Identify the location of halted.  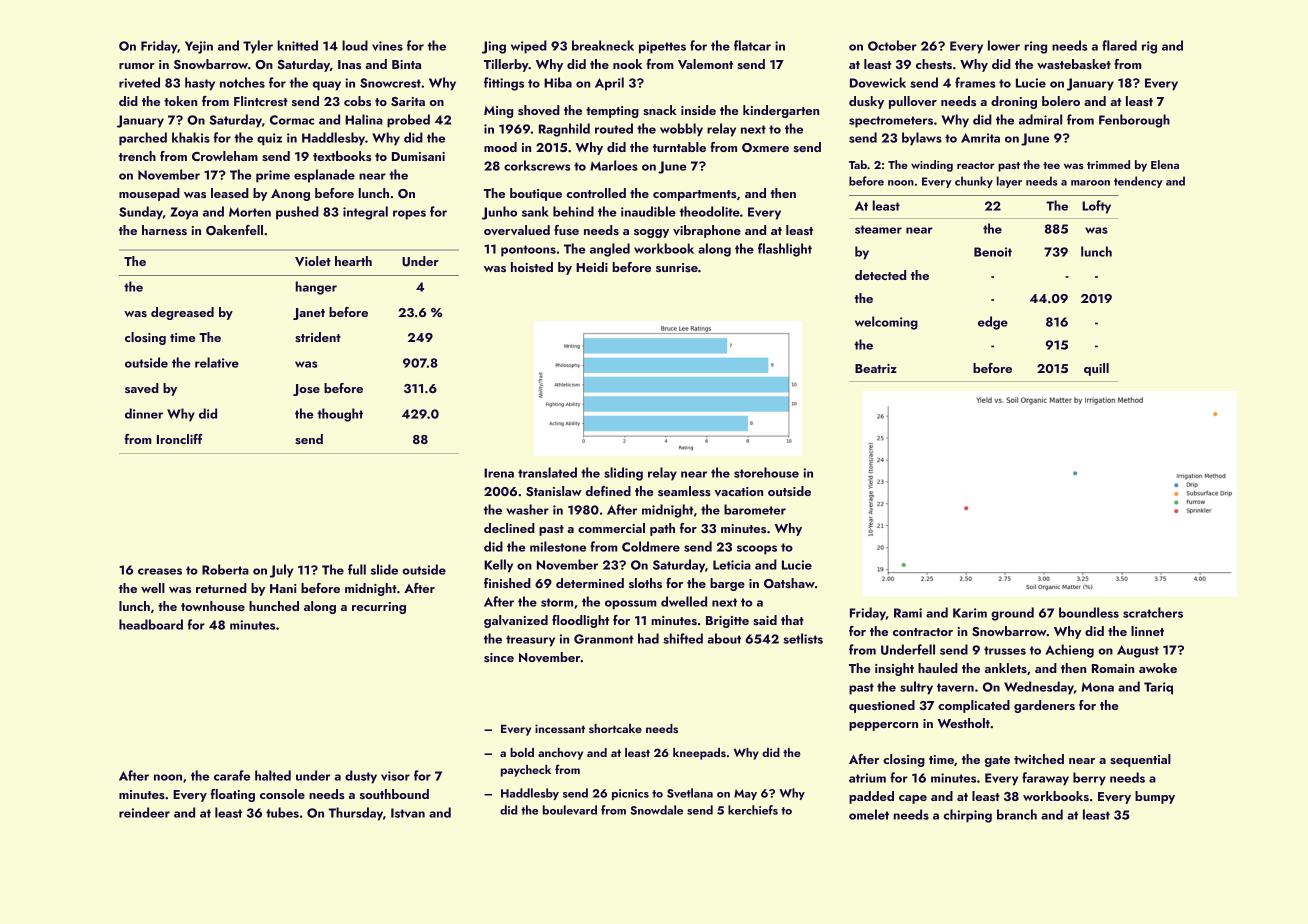
(273, 775).
